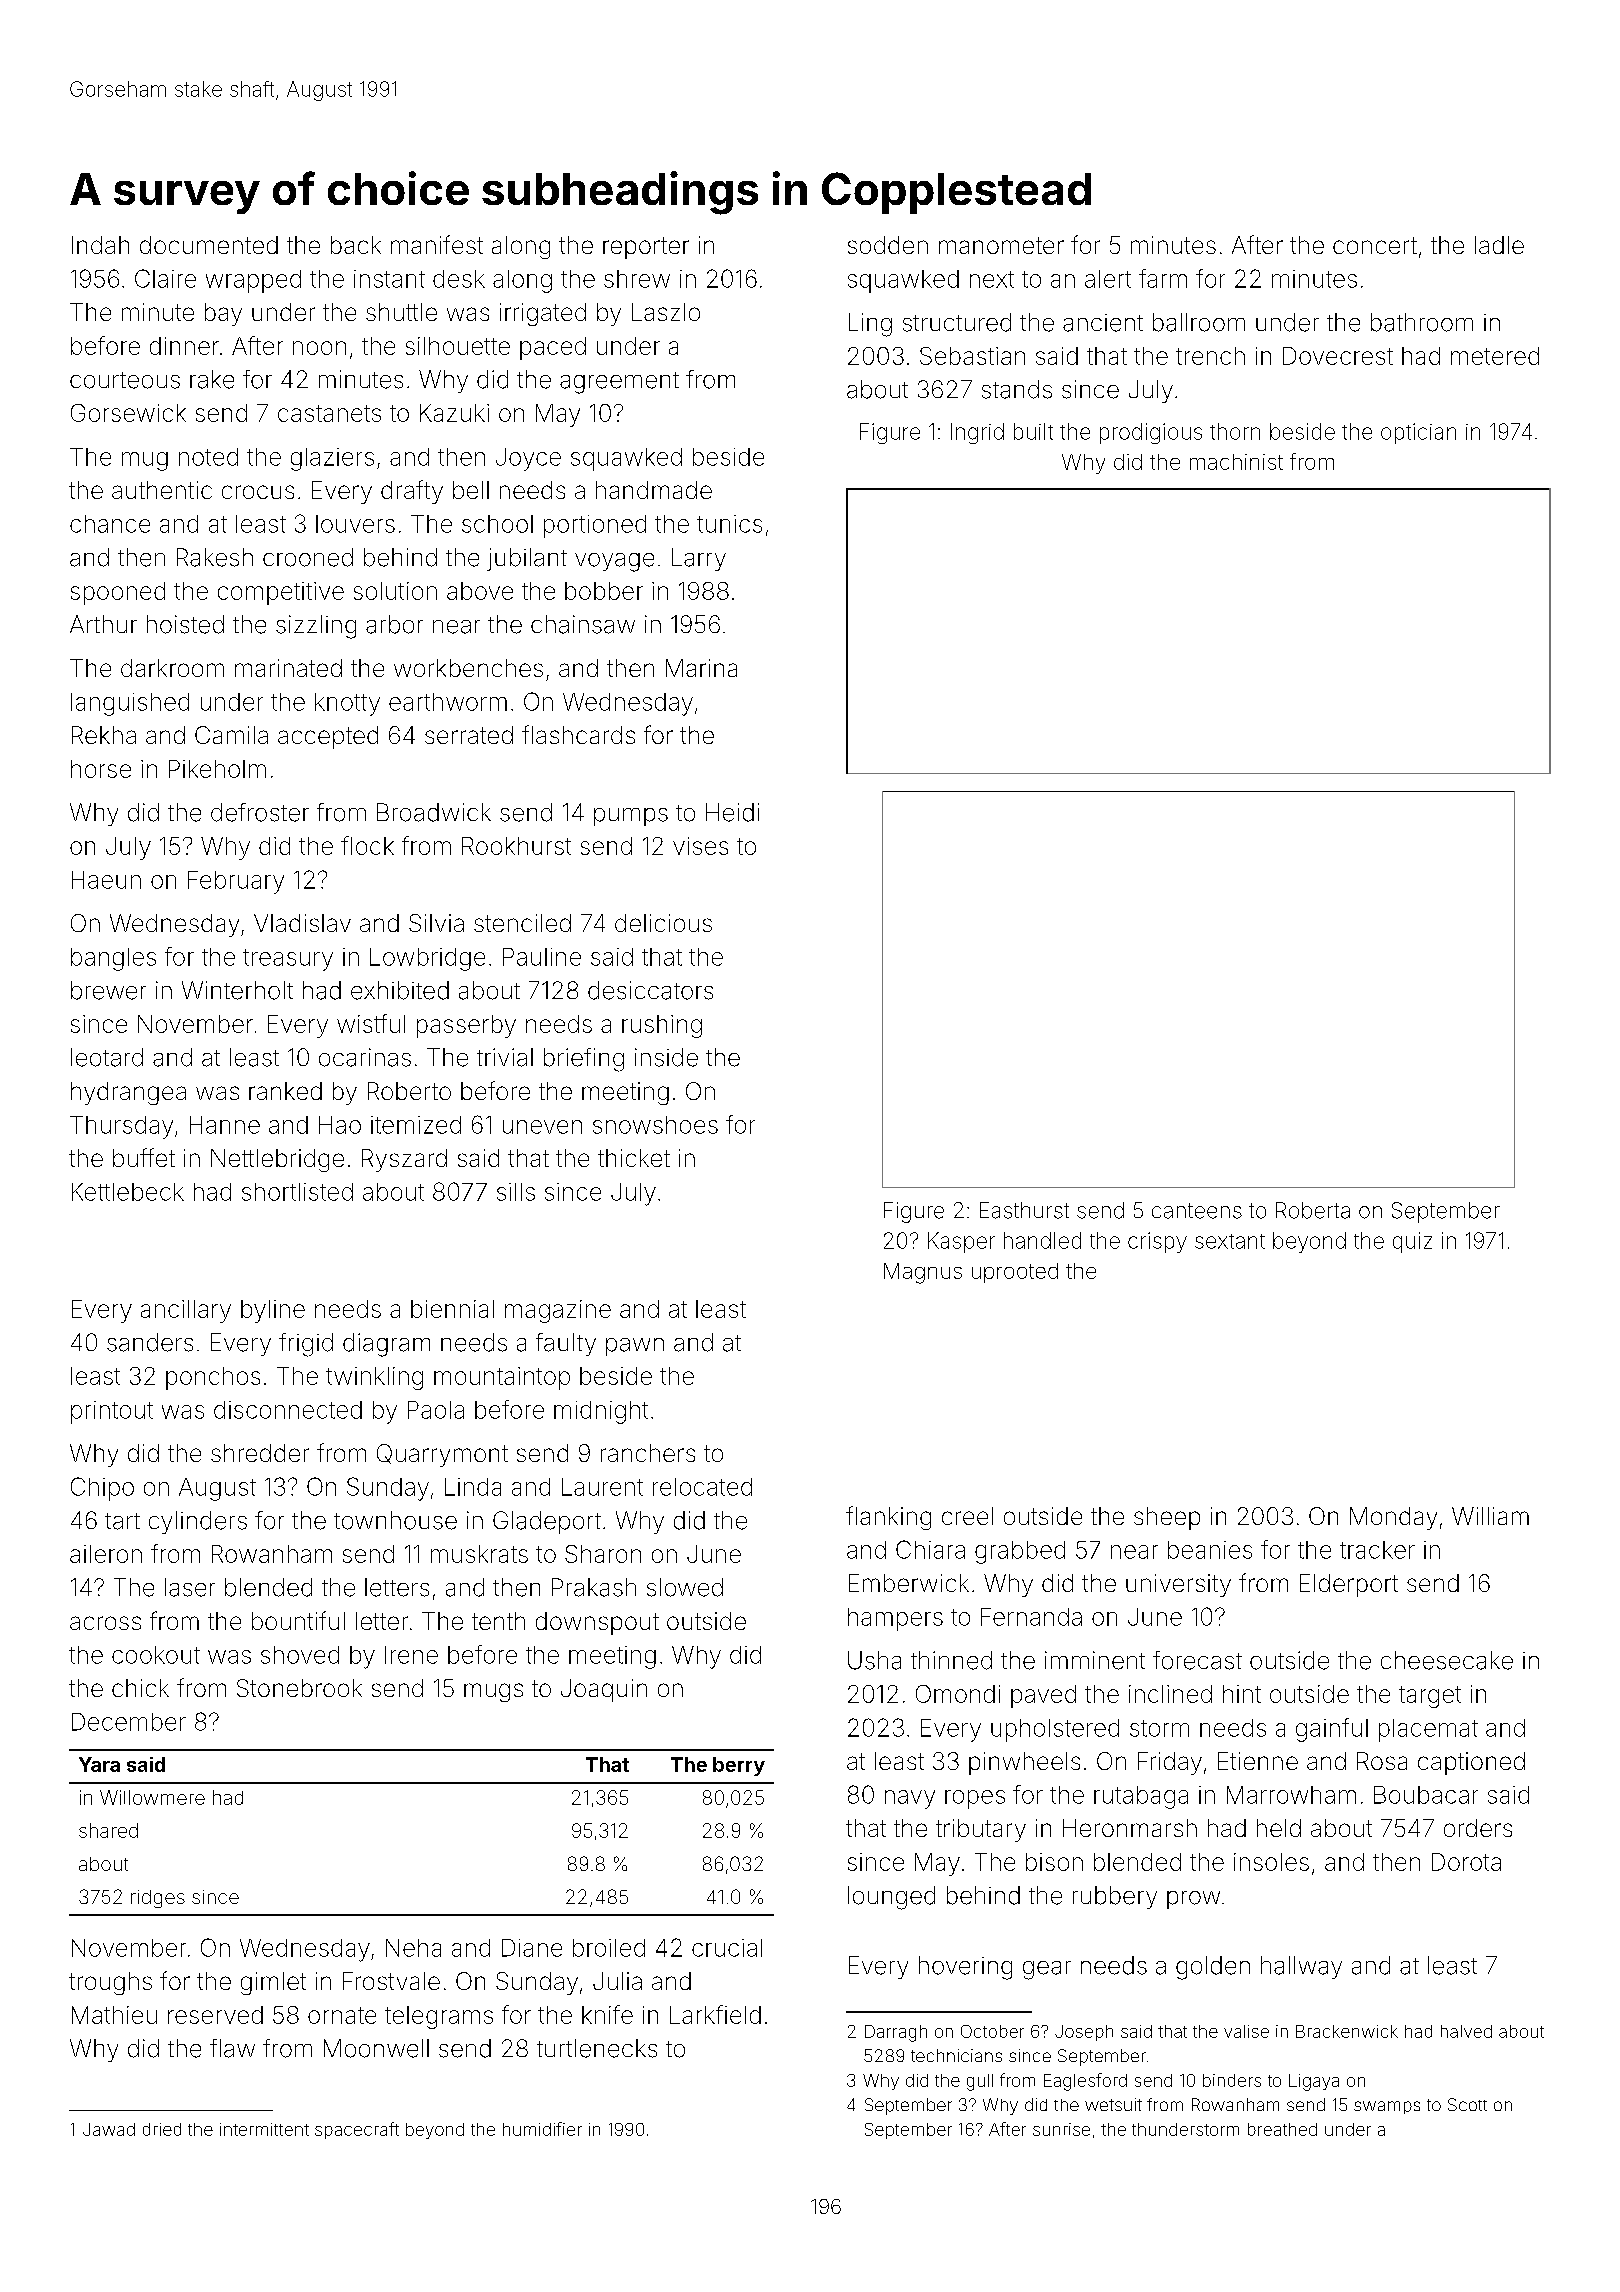  What do you see at coordinates (635, 1347) in the screenshot?
I see `pawn` at bounding box center [635, 1347].
